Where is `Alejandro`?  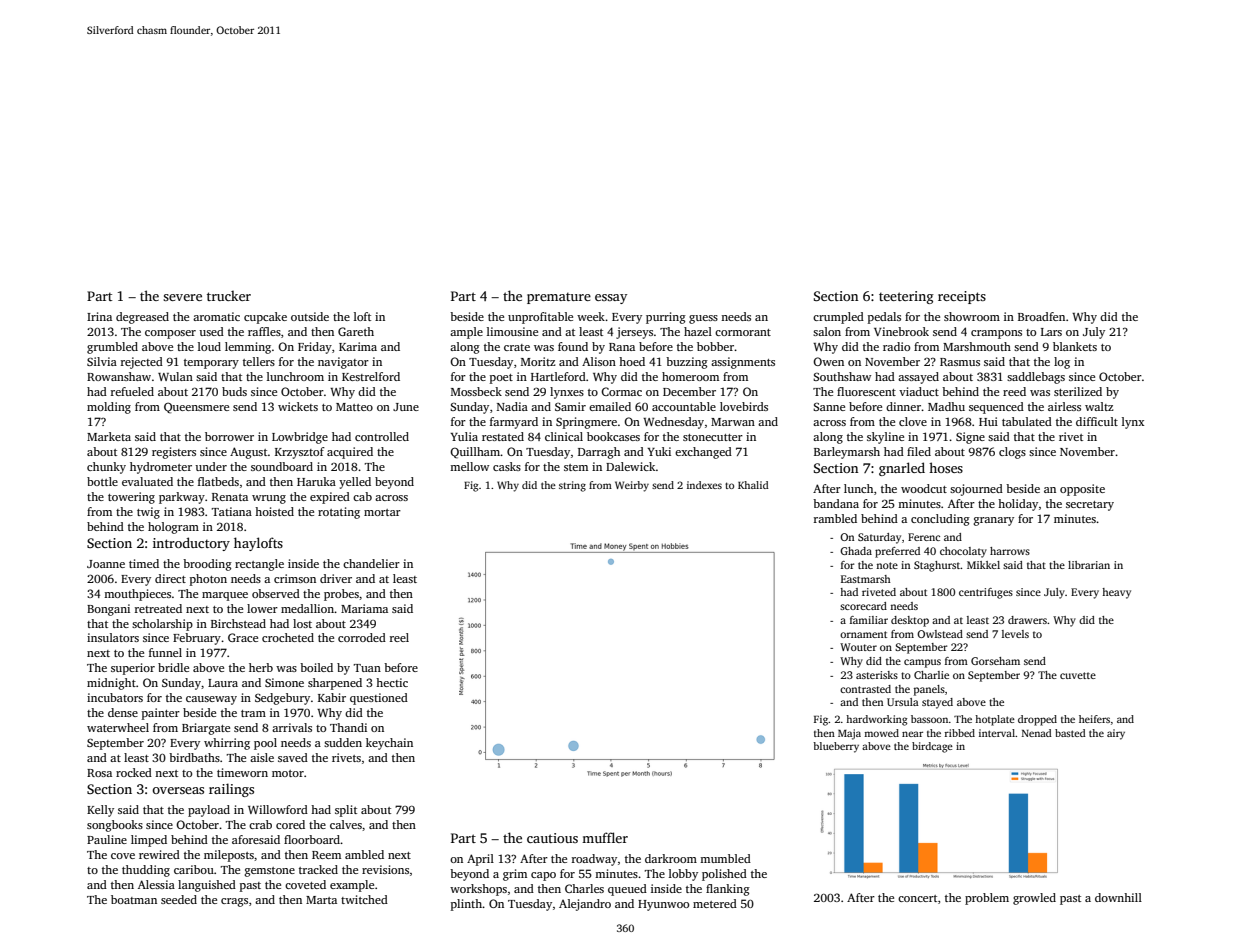
Alejandro is located at coordinates (585, 905).
